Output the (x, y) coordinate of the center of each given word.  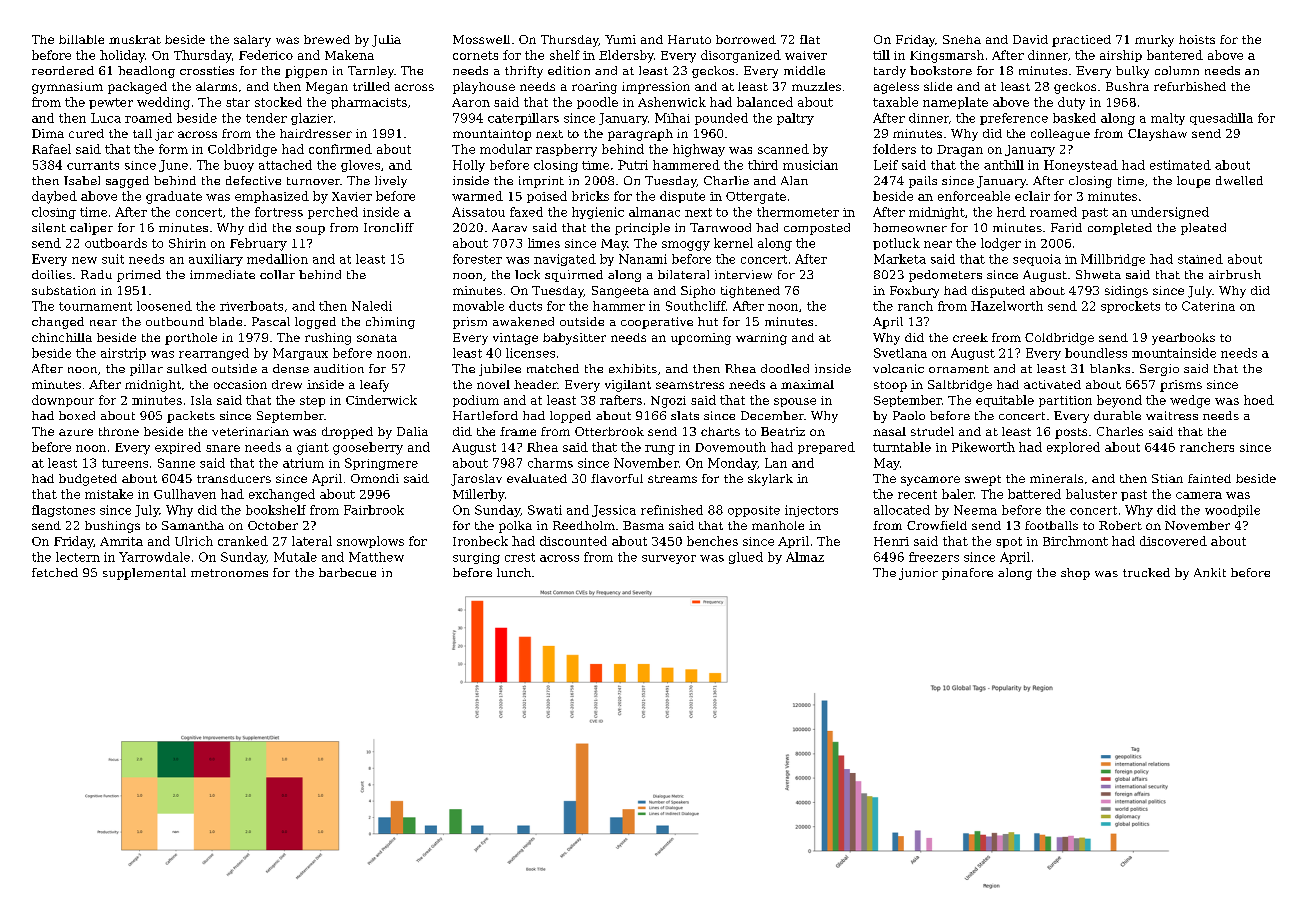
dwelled (1239, 180)
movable (478, 306)
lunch (514, 572)
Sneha (962, 39)
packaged (137, 88)
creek (970, 337)
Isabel (82, 180)
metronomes (229, 573)
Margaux (300, 354)
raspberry (566, 150)
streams (672, 479)
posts (1071, 433)
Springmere (381, 464)
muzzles (816, 86)
